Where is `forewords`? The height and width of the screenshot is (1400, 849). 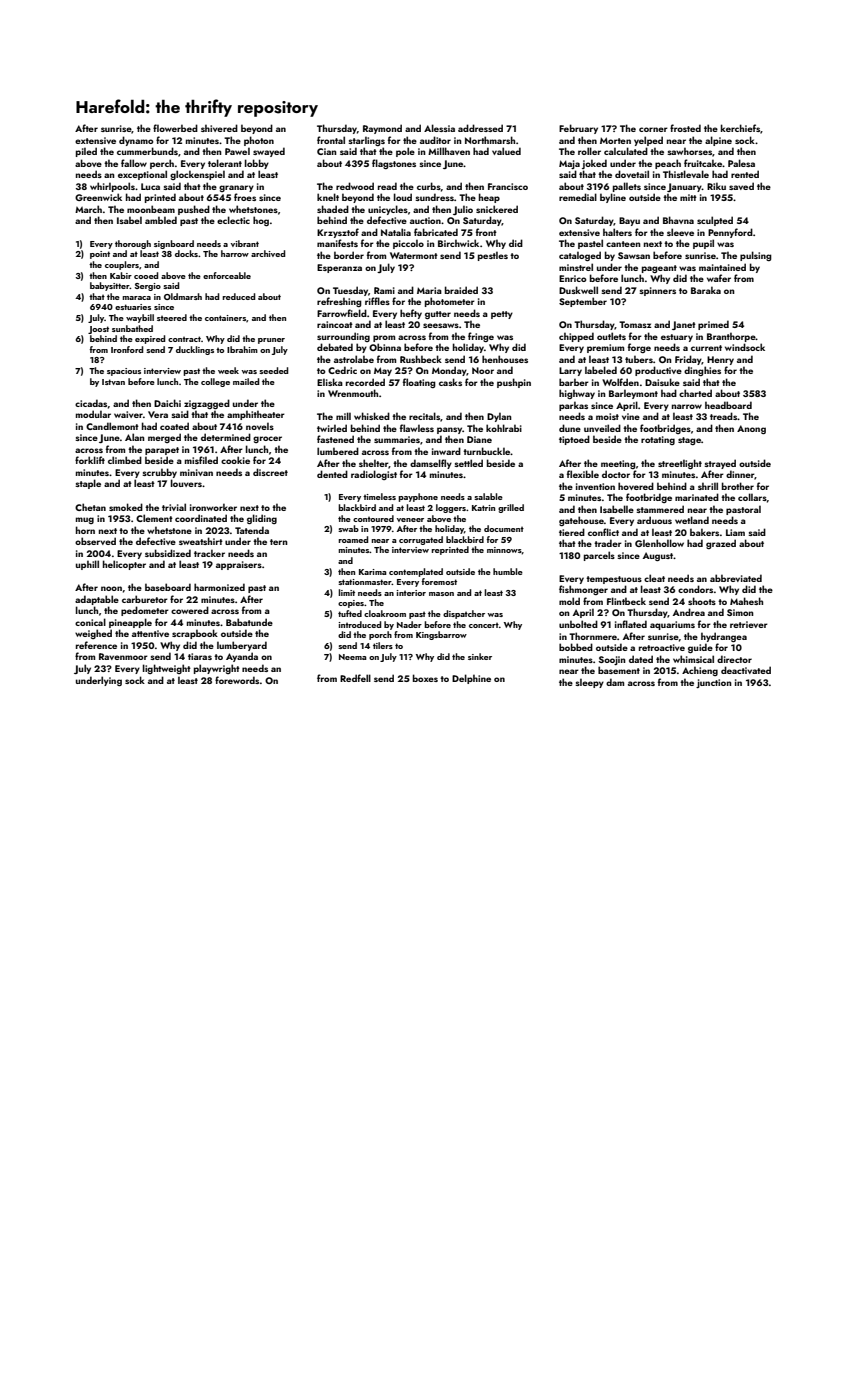 forewords is located at coordinates (237, 680).
